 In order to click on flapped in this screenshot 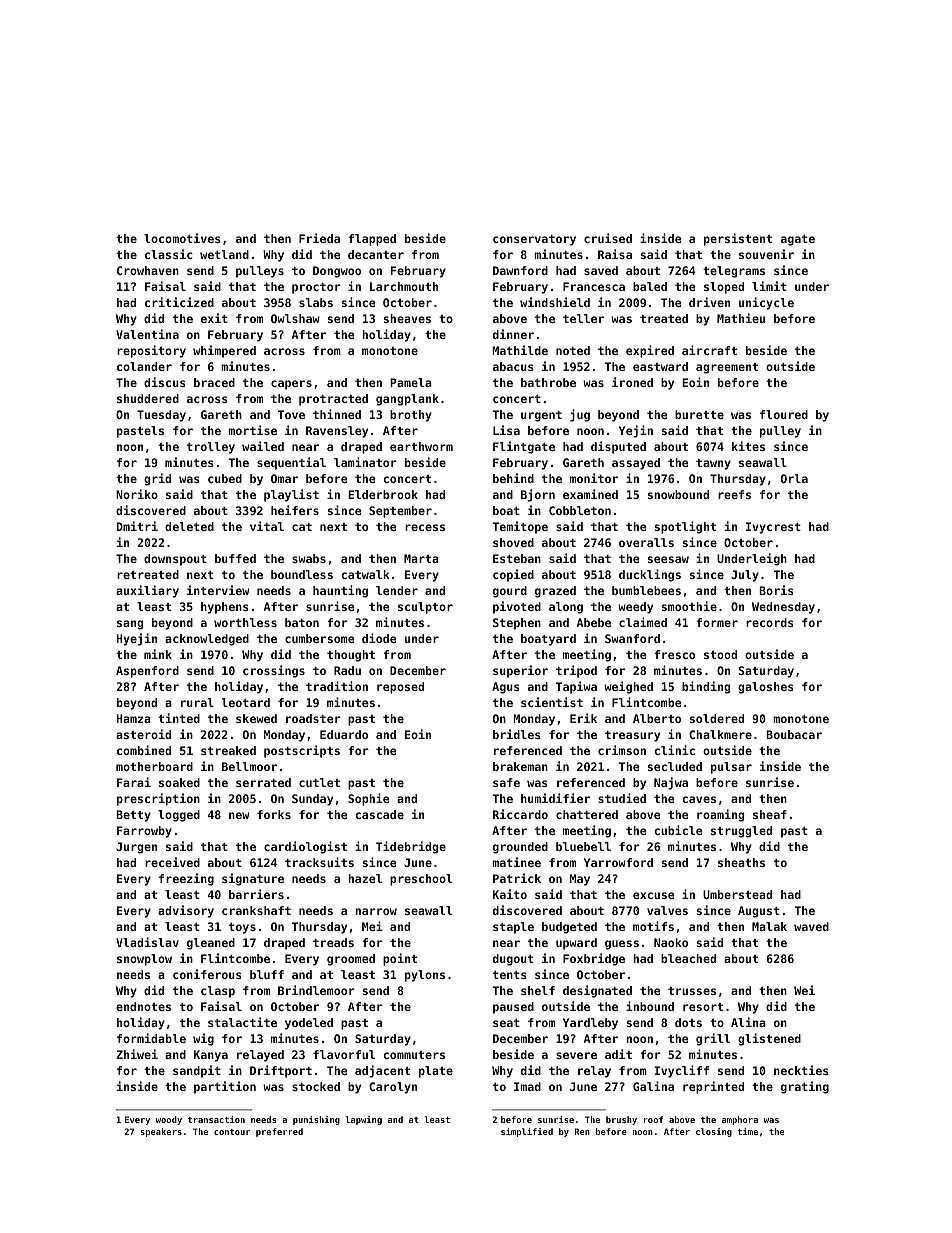, I will do `click(372, 240)`.
